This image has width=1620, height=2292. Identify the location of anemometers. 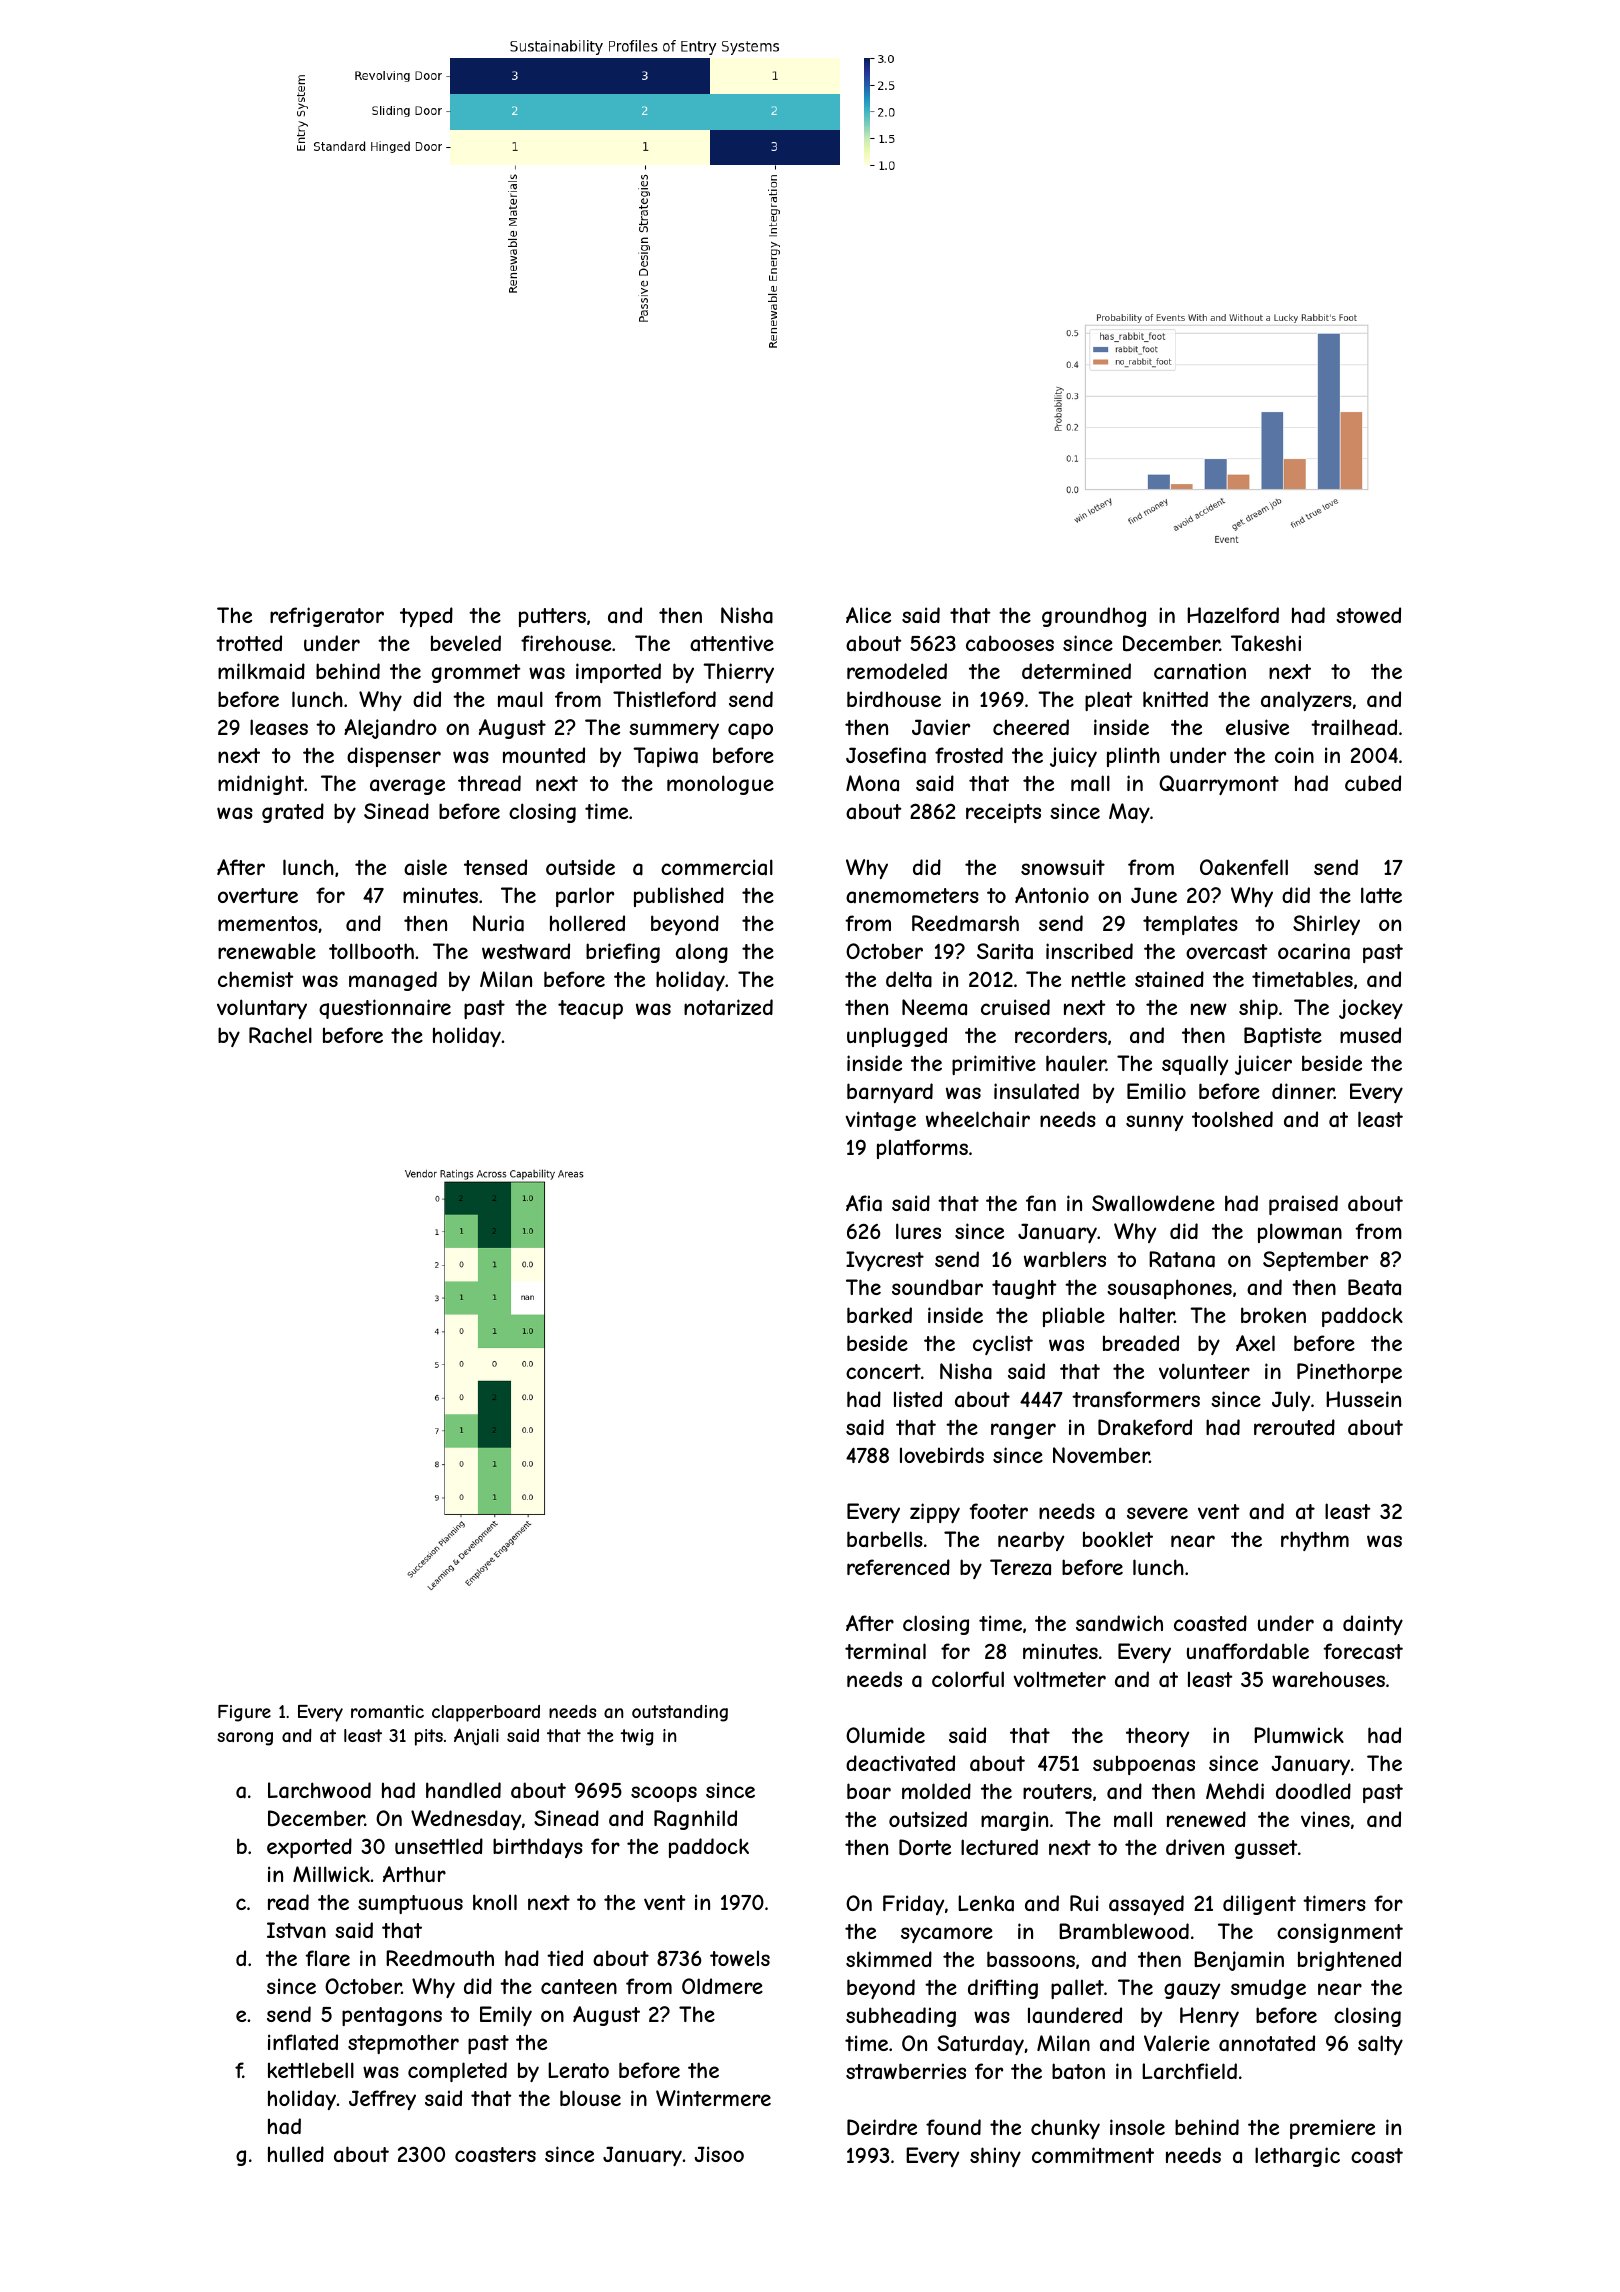
(912, 896).
